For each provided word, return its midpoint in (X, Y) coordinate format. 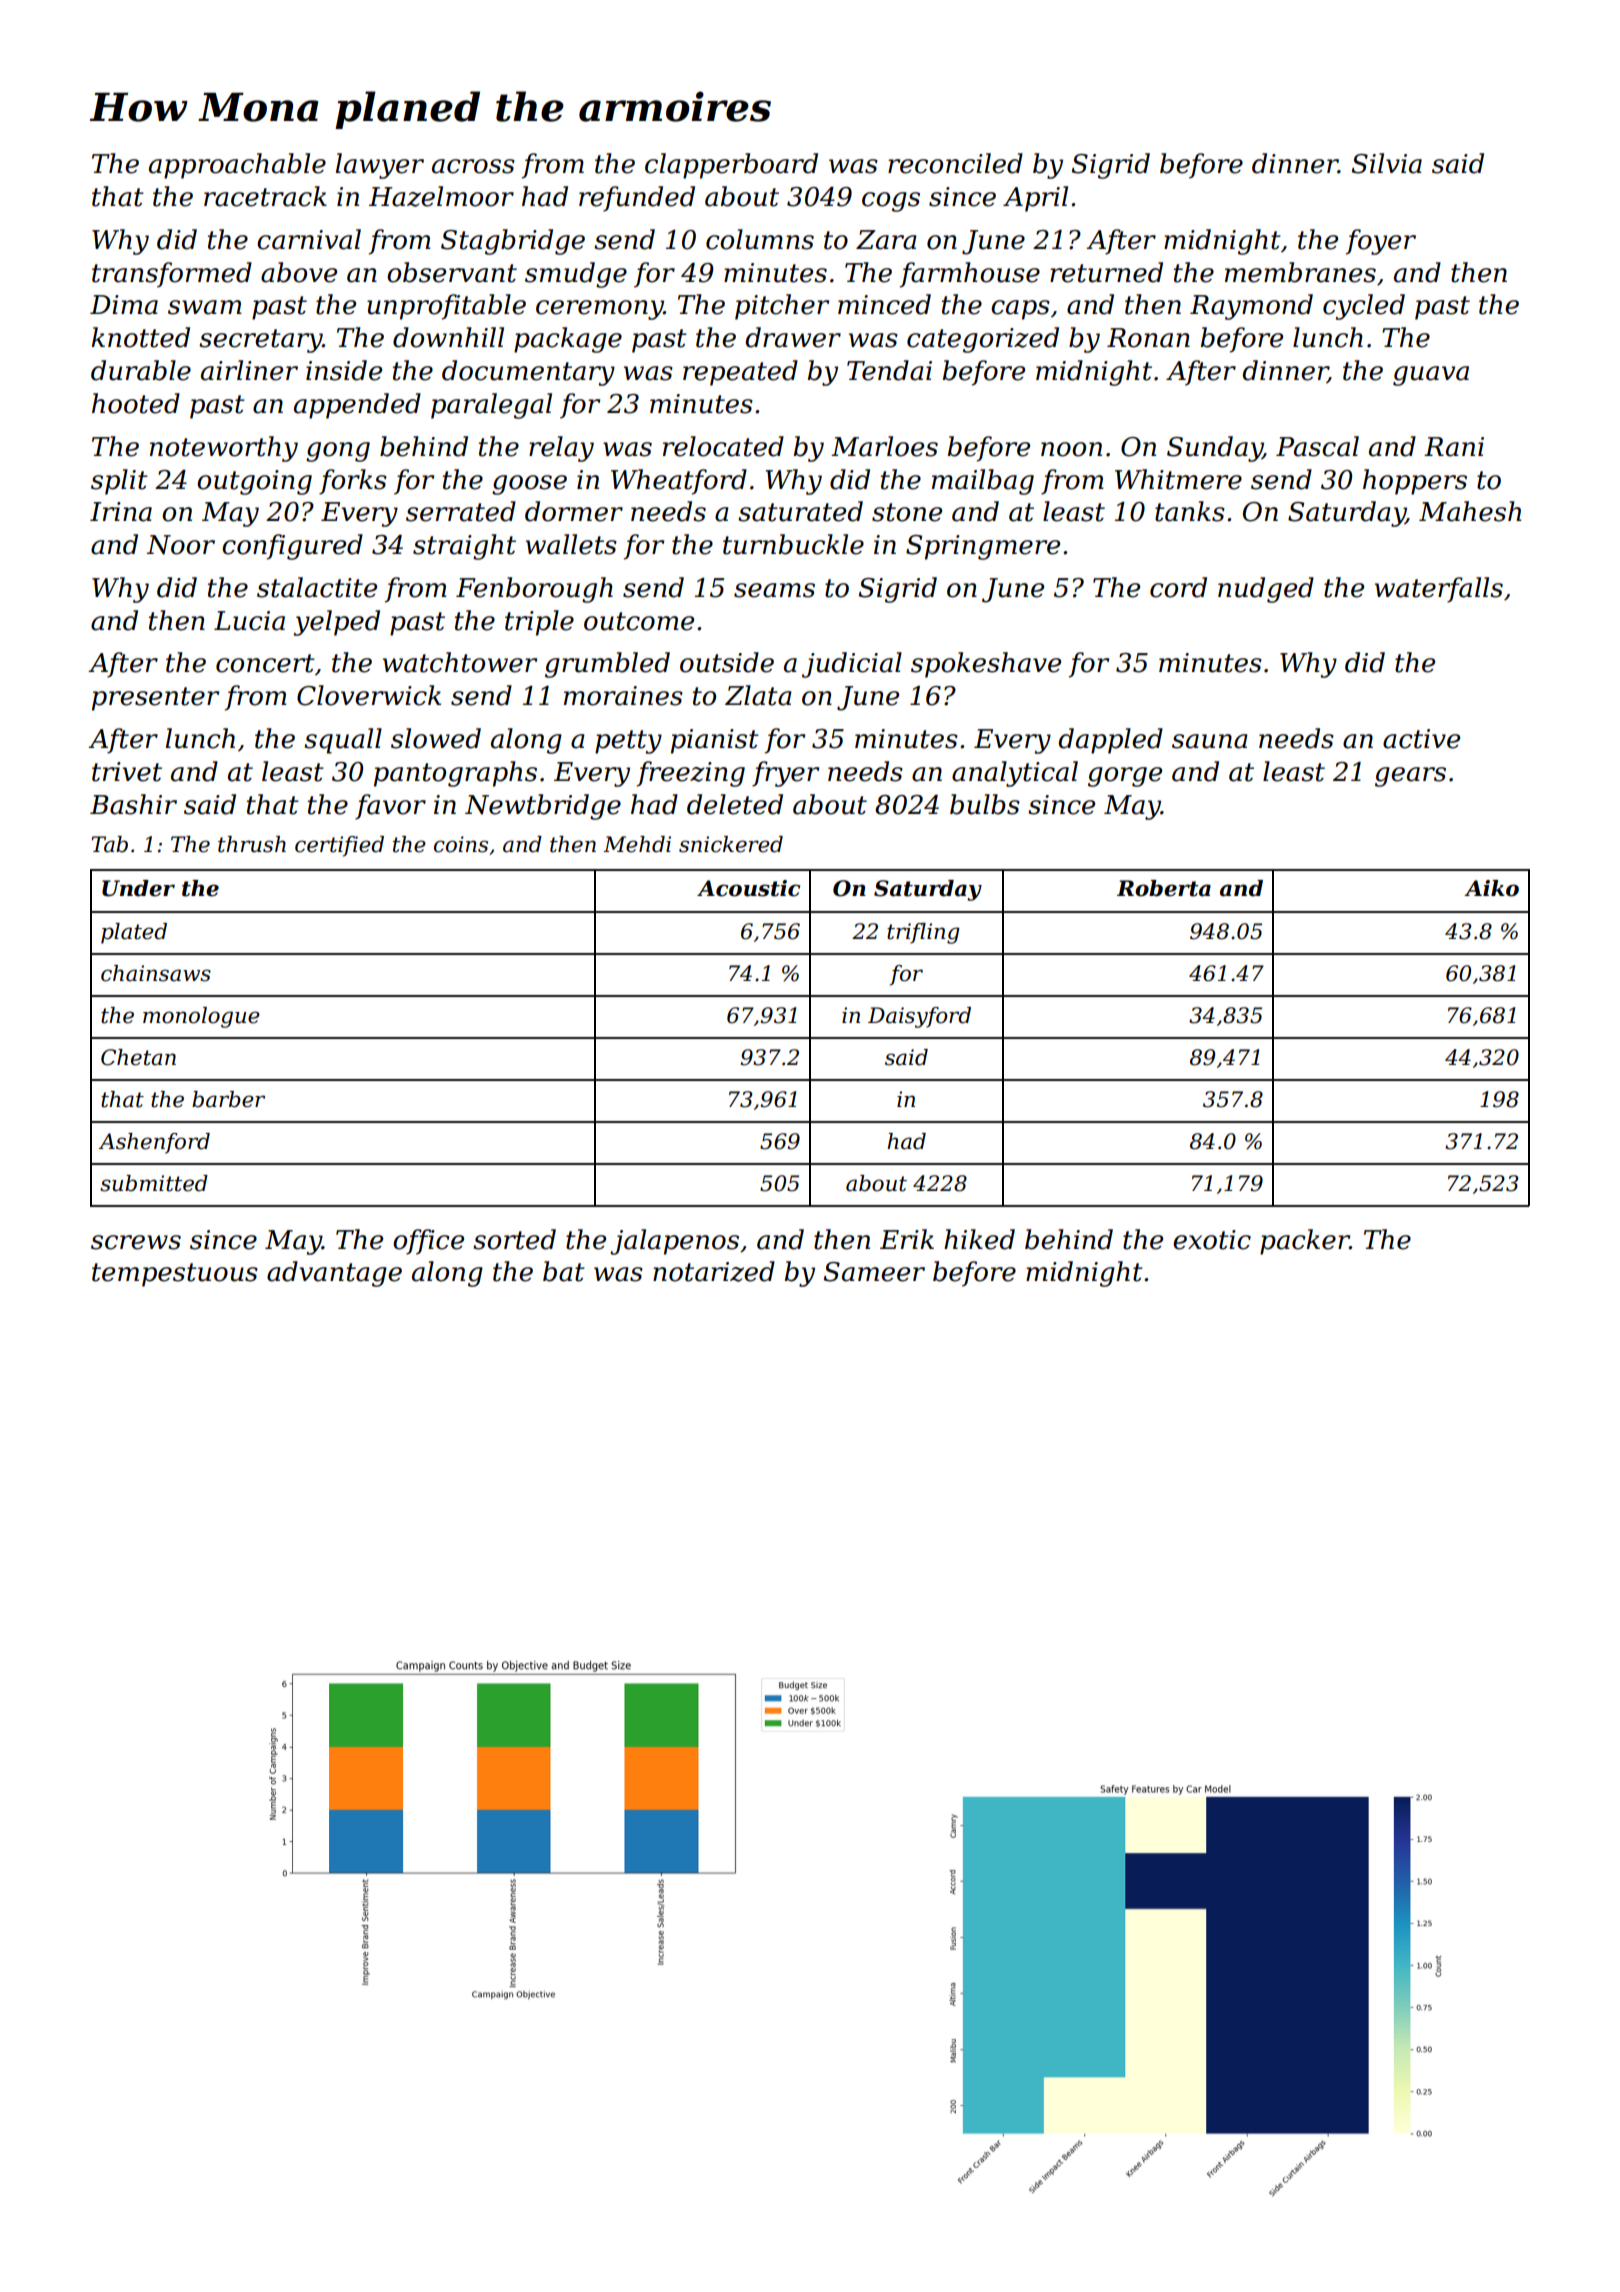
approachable (237, 166)
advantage (334, 1274)
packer (1305, 1242)
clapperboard (731, 166)
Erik (907, 1239)
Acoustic (748, 888)
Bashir (133, 804)
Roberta (1164, 888)
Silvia (1387, 163)
